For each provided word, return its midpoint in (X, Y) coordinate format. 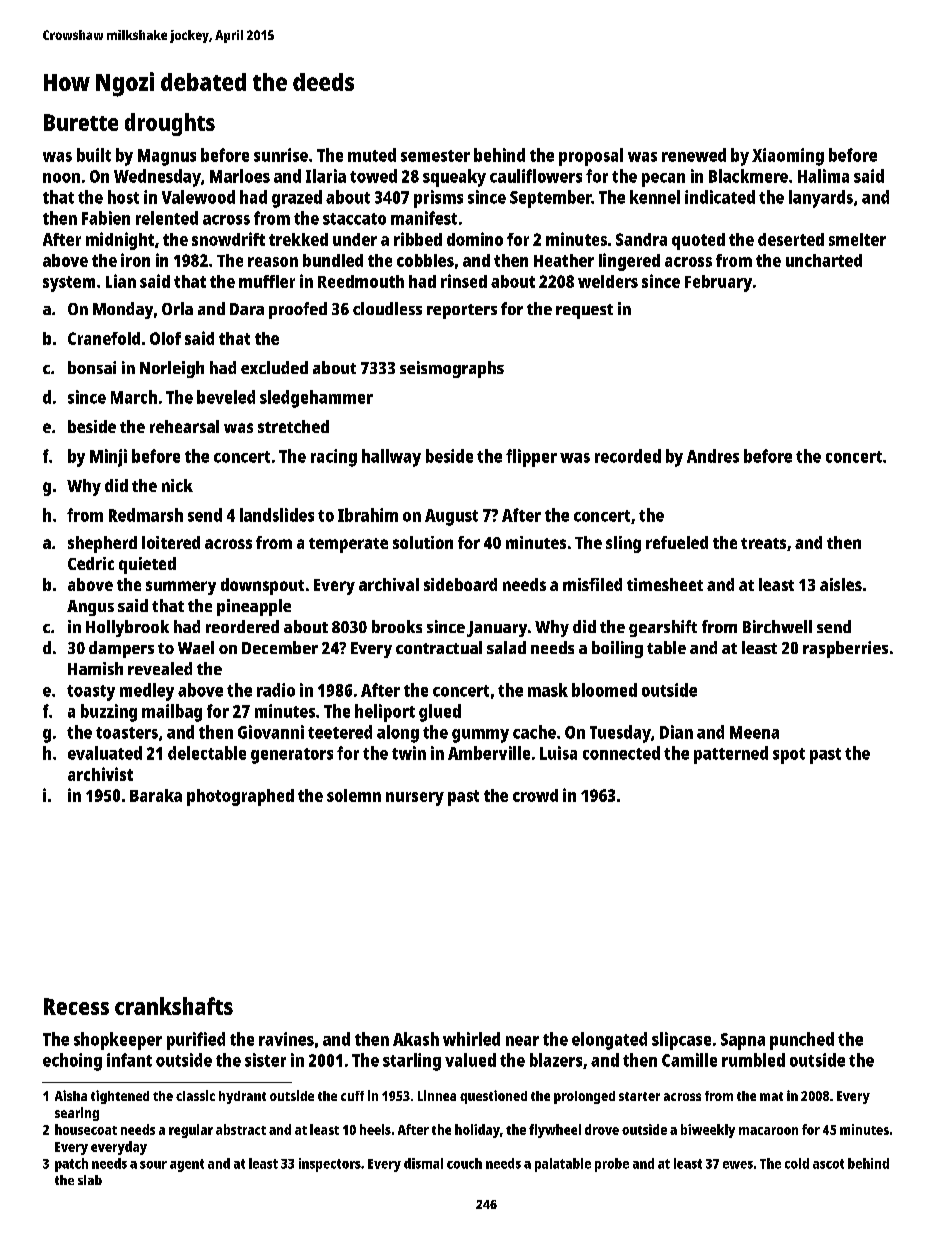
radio (276, 690)
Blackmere (748, 176)
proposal (591, 157)
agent (187, 1165)
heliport (385, 713)
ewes (738, 1165)
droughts (170, 124)
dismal (423, 1163)
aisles (841, 584)
